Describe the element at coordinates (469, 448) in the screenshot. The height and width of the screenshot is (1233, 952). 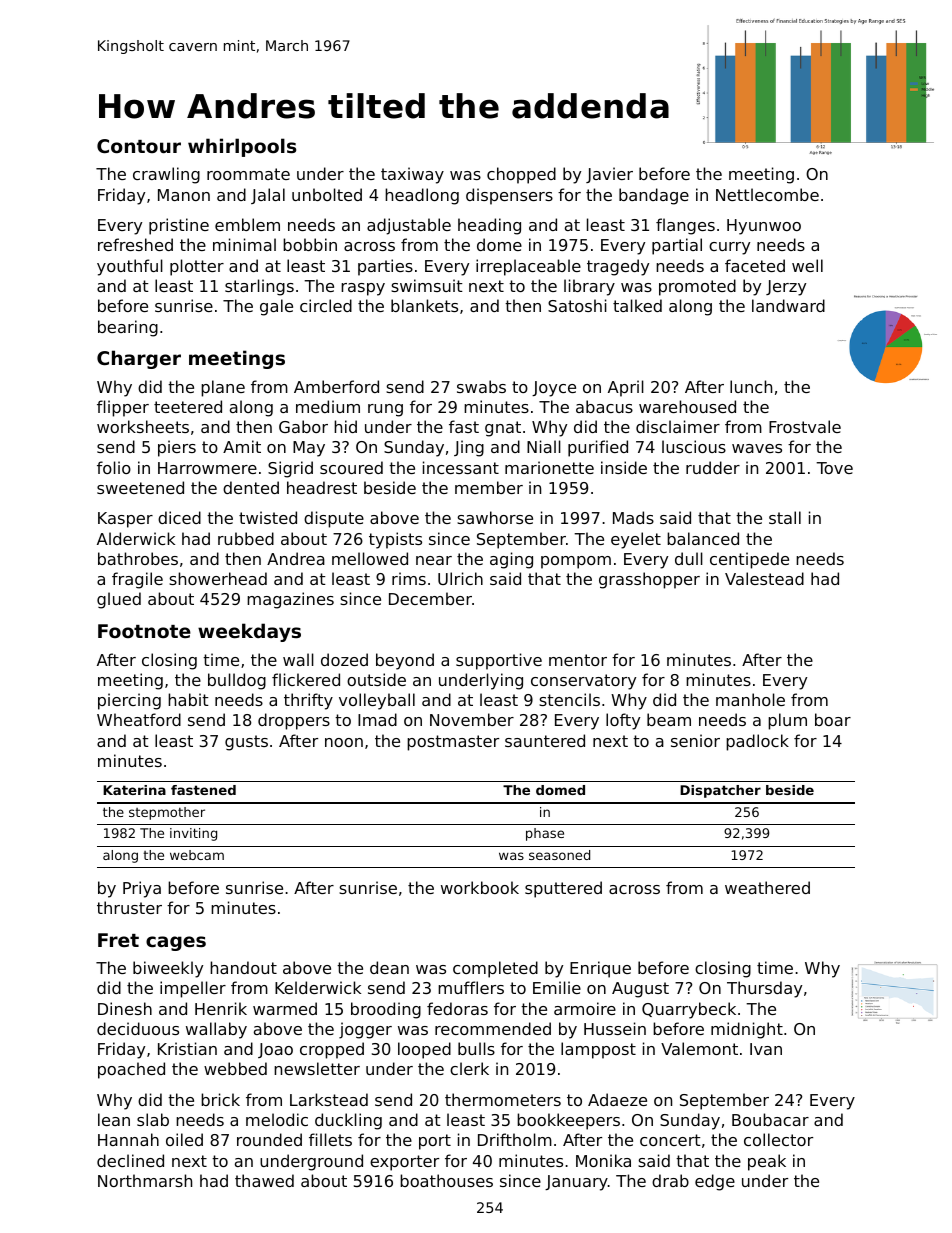
I see `Jing` at that location.
